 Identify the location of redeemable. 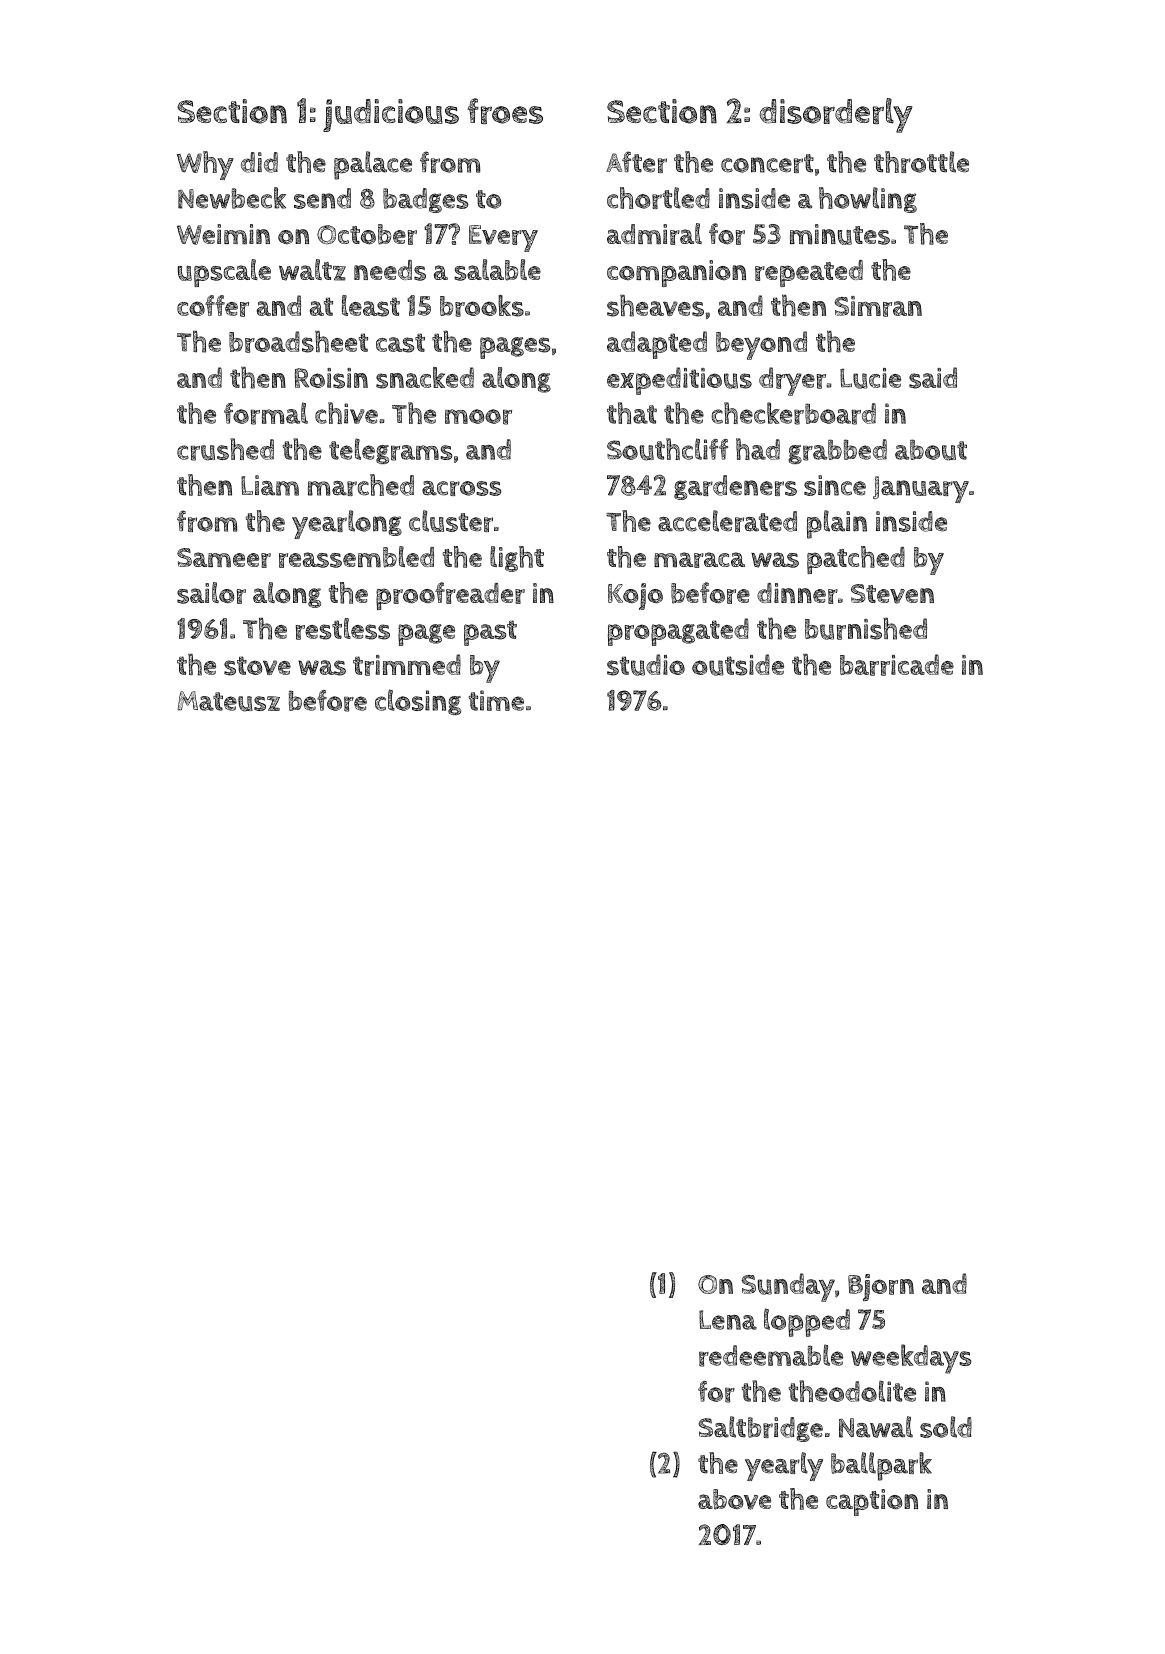
(771, 1355).
